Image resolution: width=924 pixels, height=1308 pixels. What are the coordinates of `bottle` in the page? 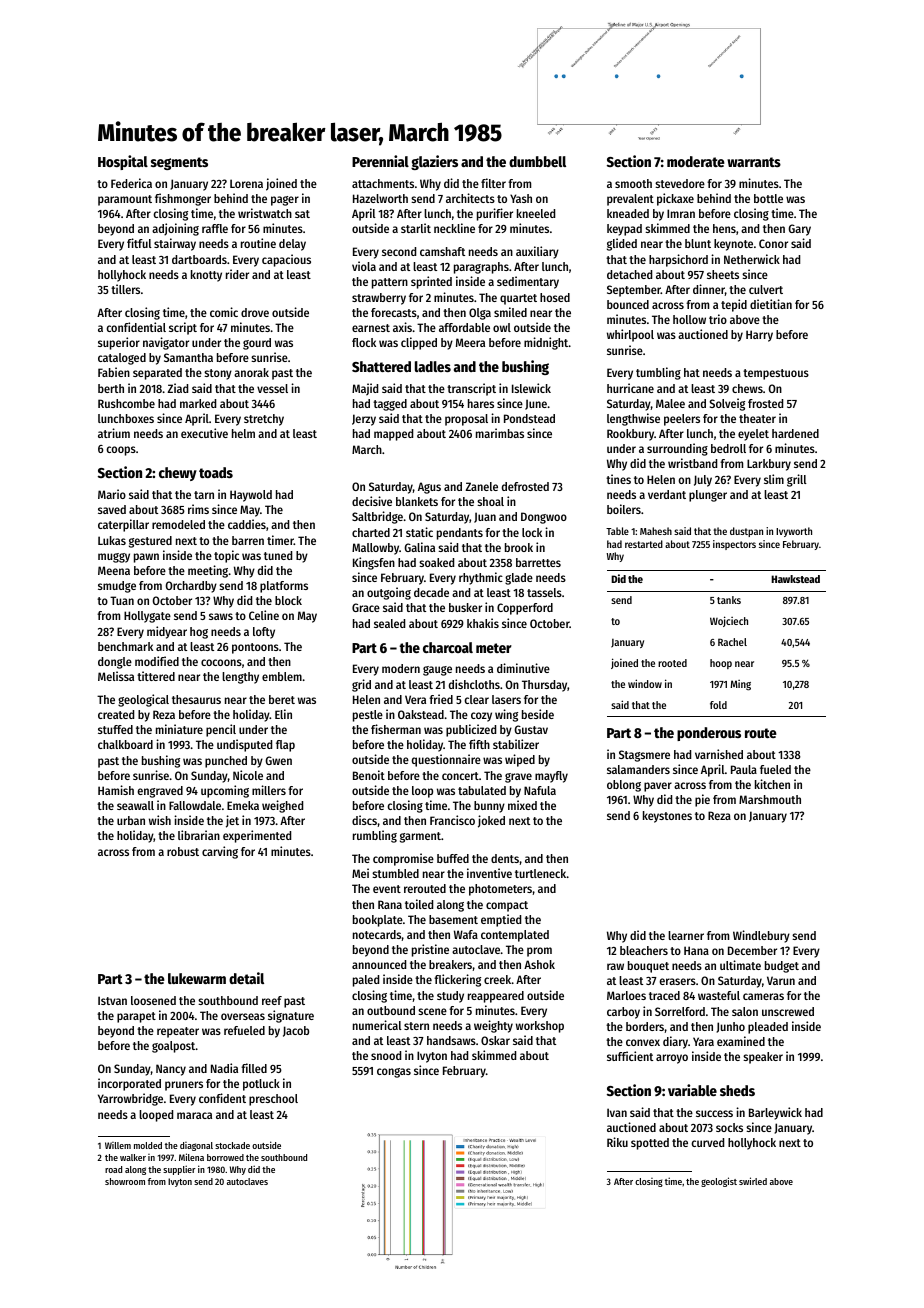 It's located at (768, 198).
